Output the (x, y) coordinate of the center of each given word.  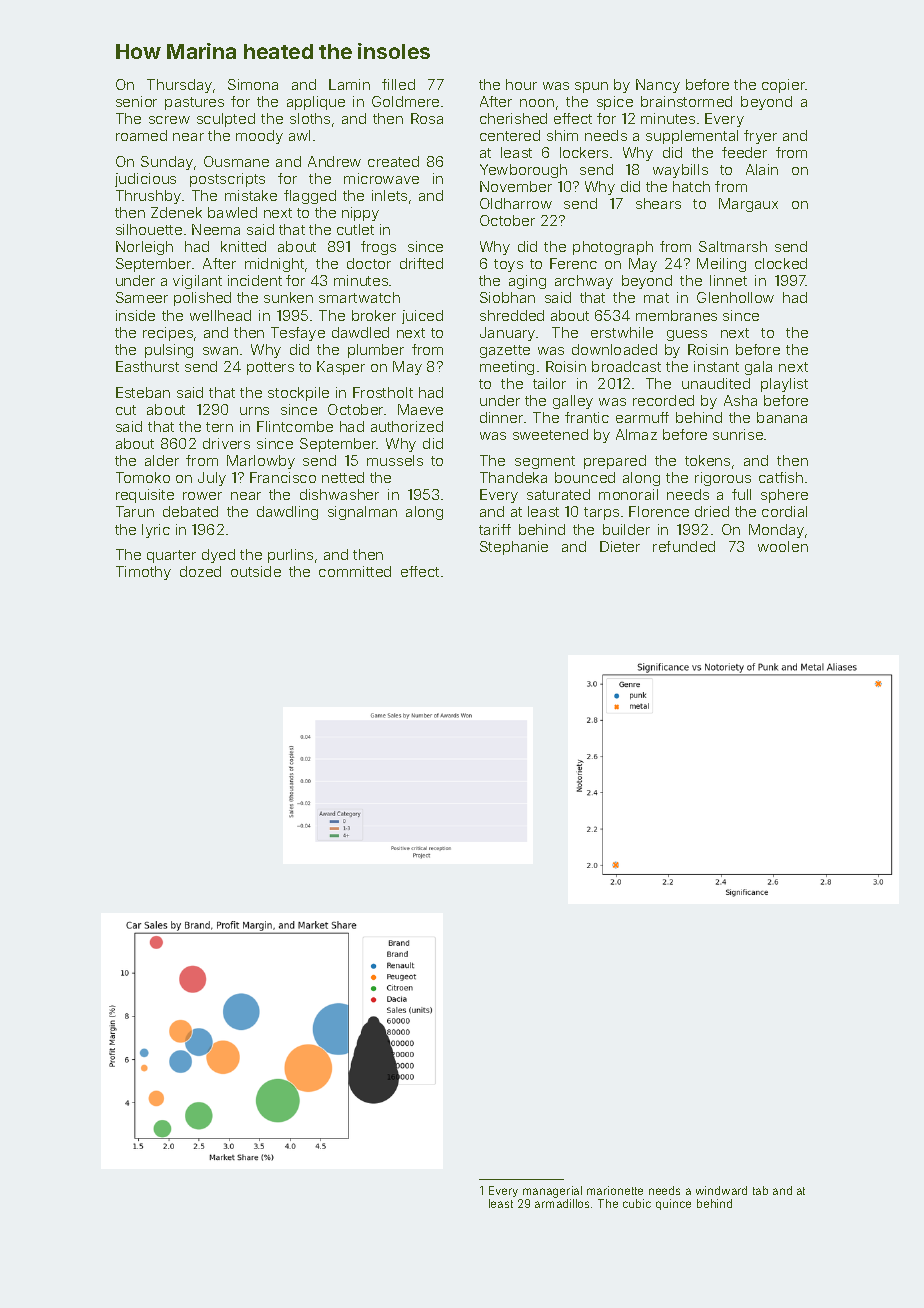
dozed (200, 571)
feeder (744, 152)
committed (355, 571)
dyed (218, 556)
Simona (253, 84)
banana (782, 417)
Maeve (420, 409)
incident (255, 280)
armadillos (562, 1203)
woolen (783, 546)
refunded (684, 546)
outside (256, 571)
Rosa (427, 118)
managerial (552, 1192)
